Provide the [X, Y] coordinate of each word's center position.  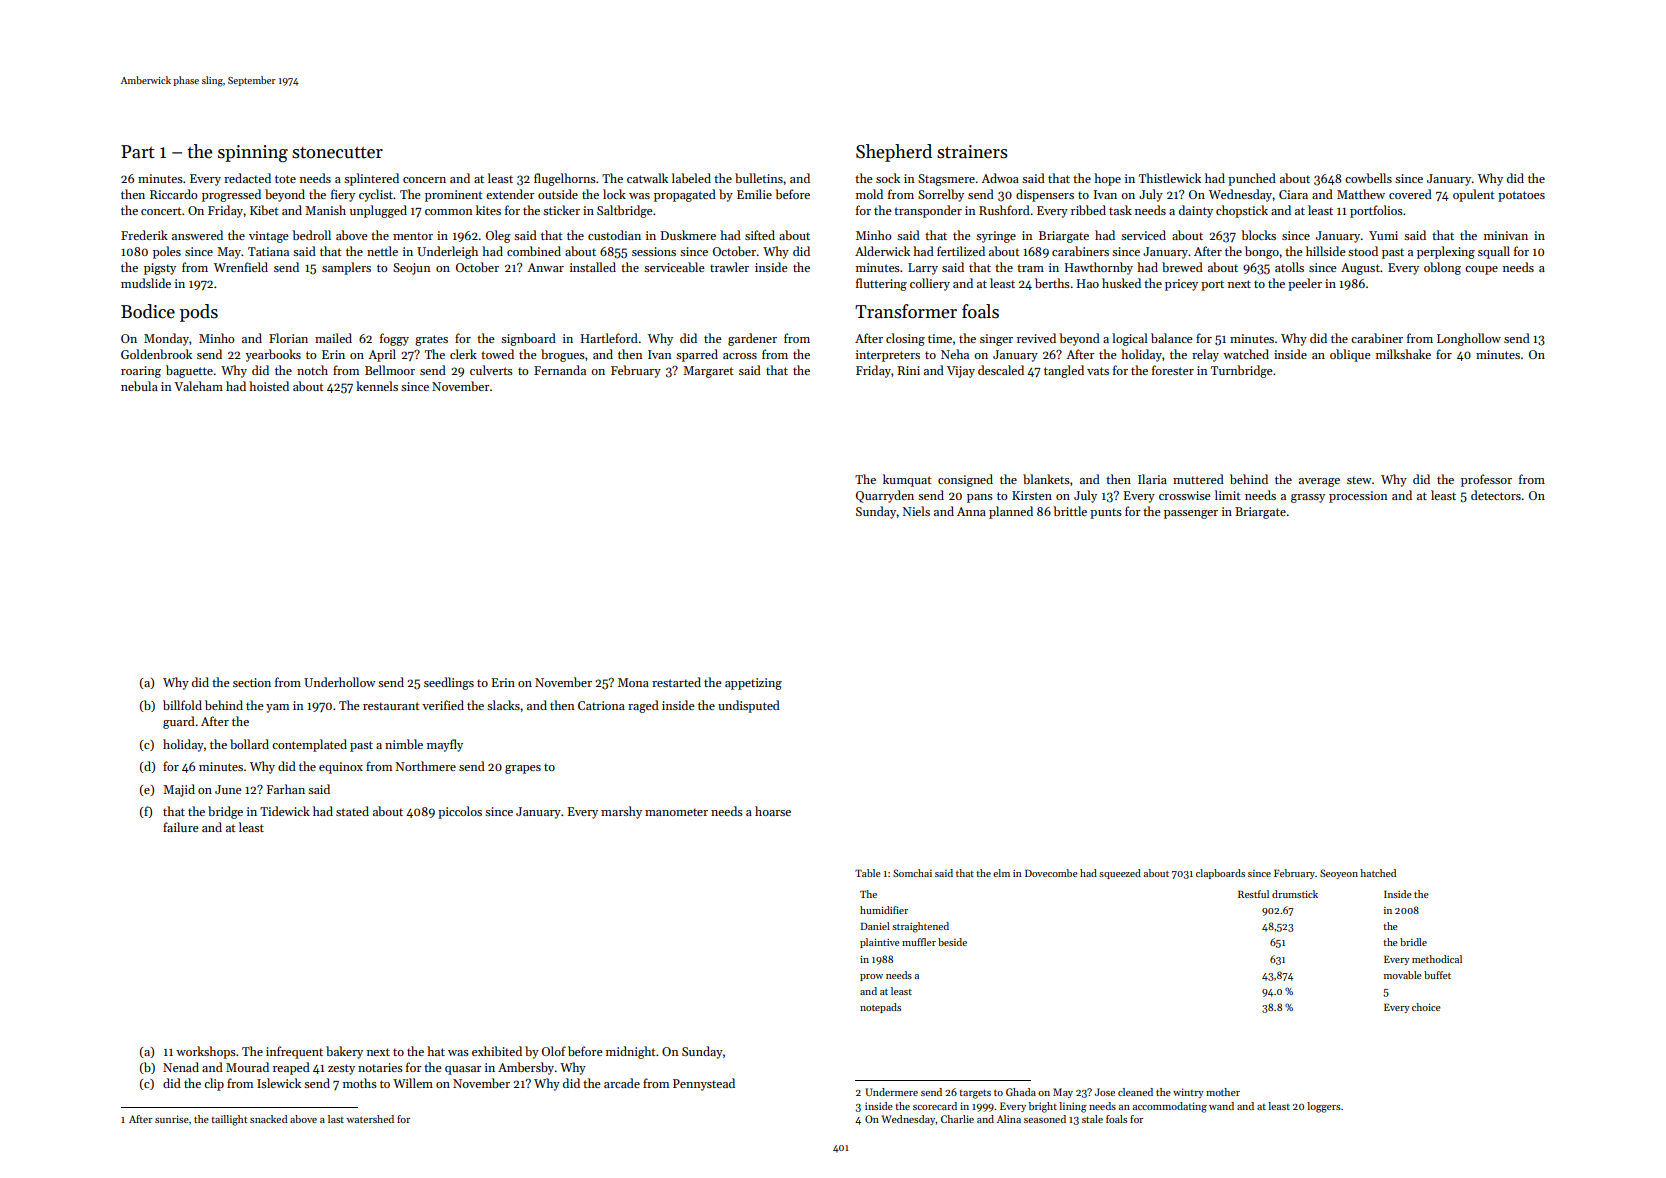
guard [179, 722]
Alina [1009, 1119]
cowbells [1368, 178]
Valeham [198, 386]
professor [1486, 480]
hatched [1378, 873]
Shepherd [894, 153]
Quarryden [885, 496]
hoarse [773, 811]
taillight [229, 1120]
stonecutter [337, 153]
